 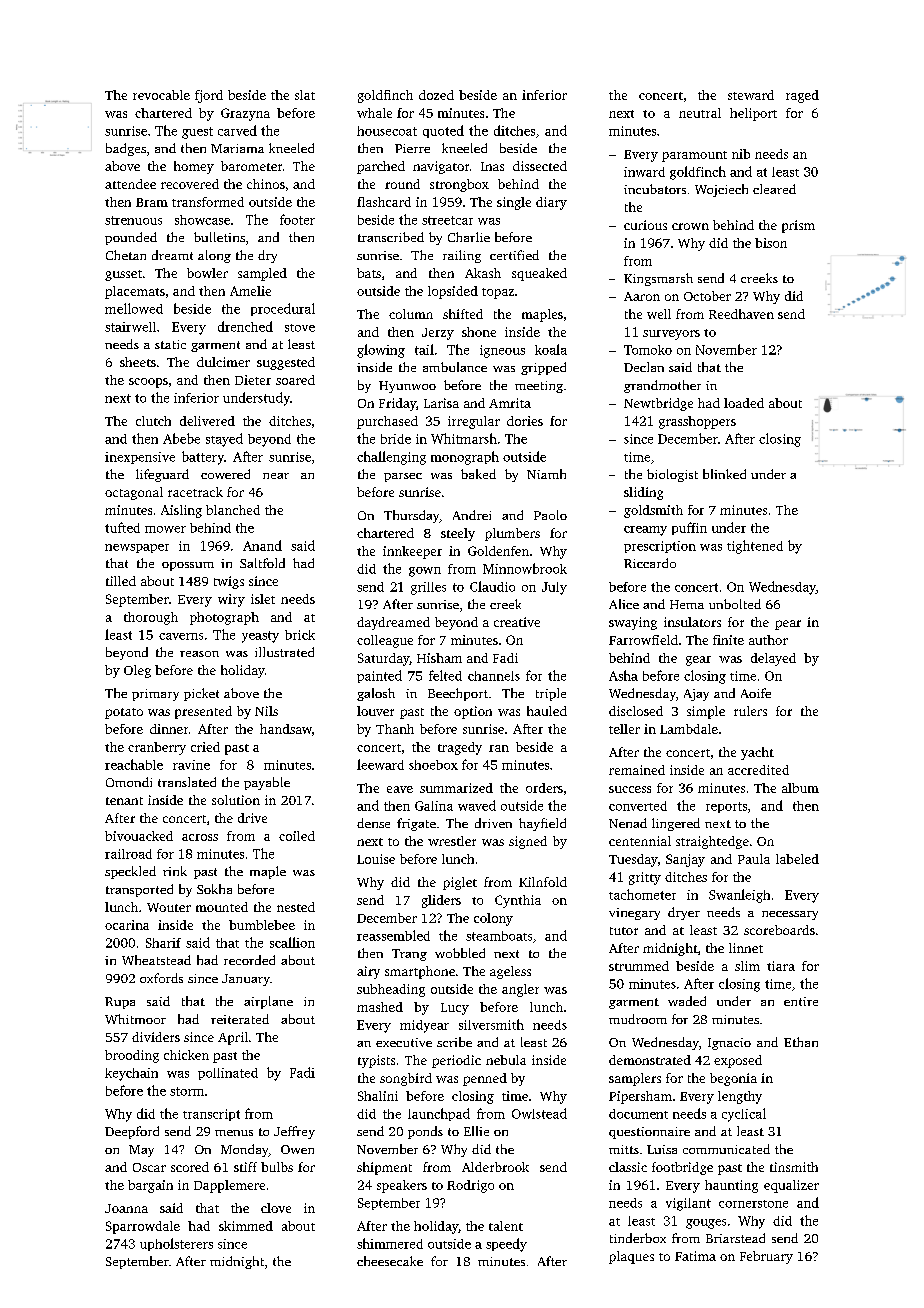 What do you see at coordinates (514, 203) in the document?
I see `single` at bounding box center [514, 203].
